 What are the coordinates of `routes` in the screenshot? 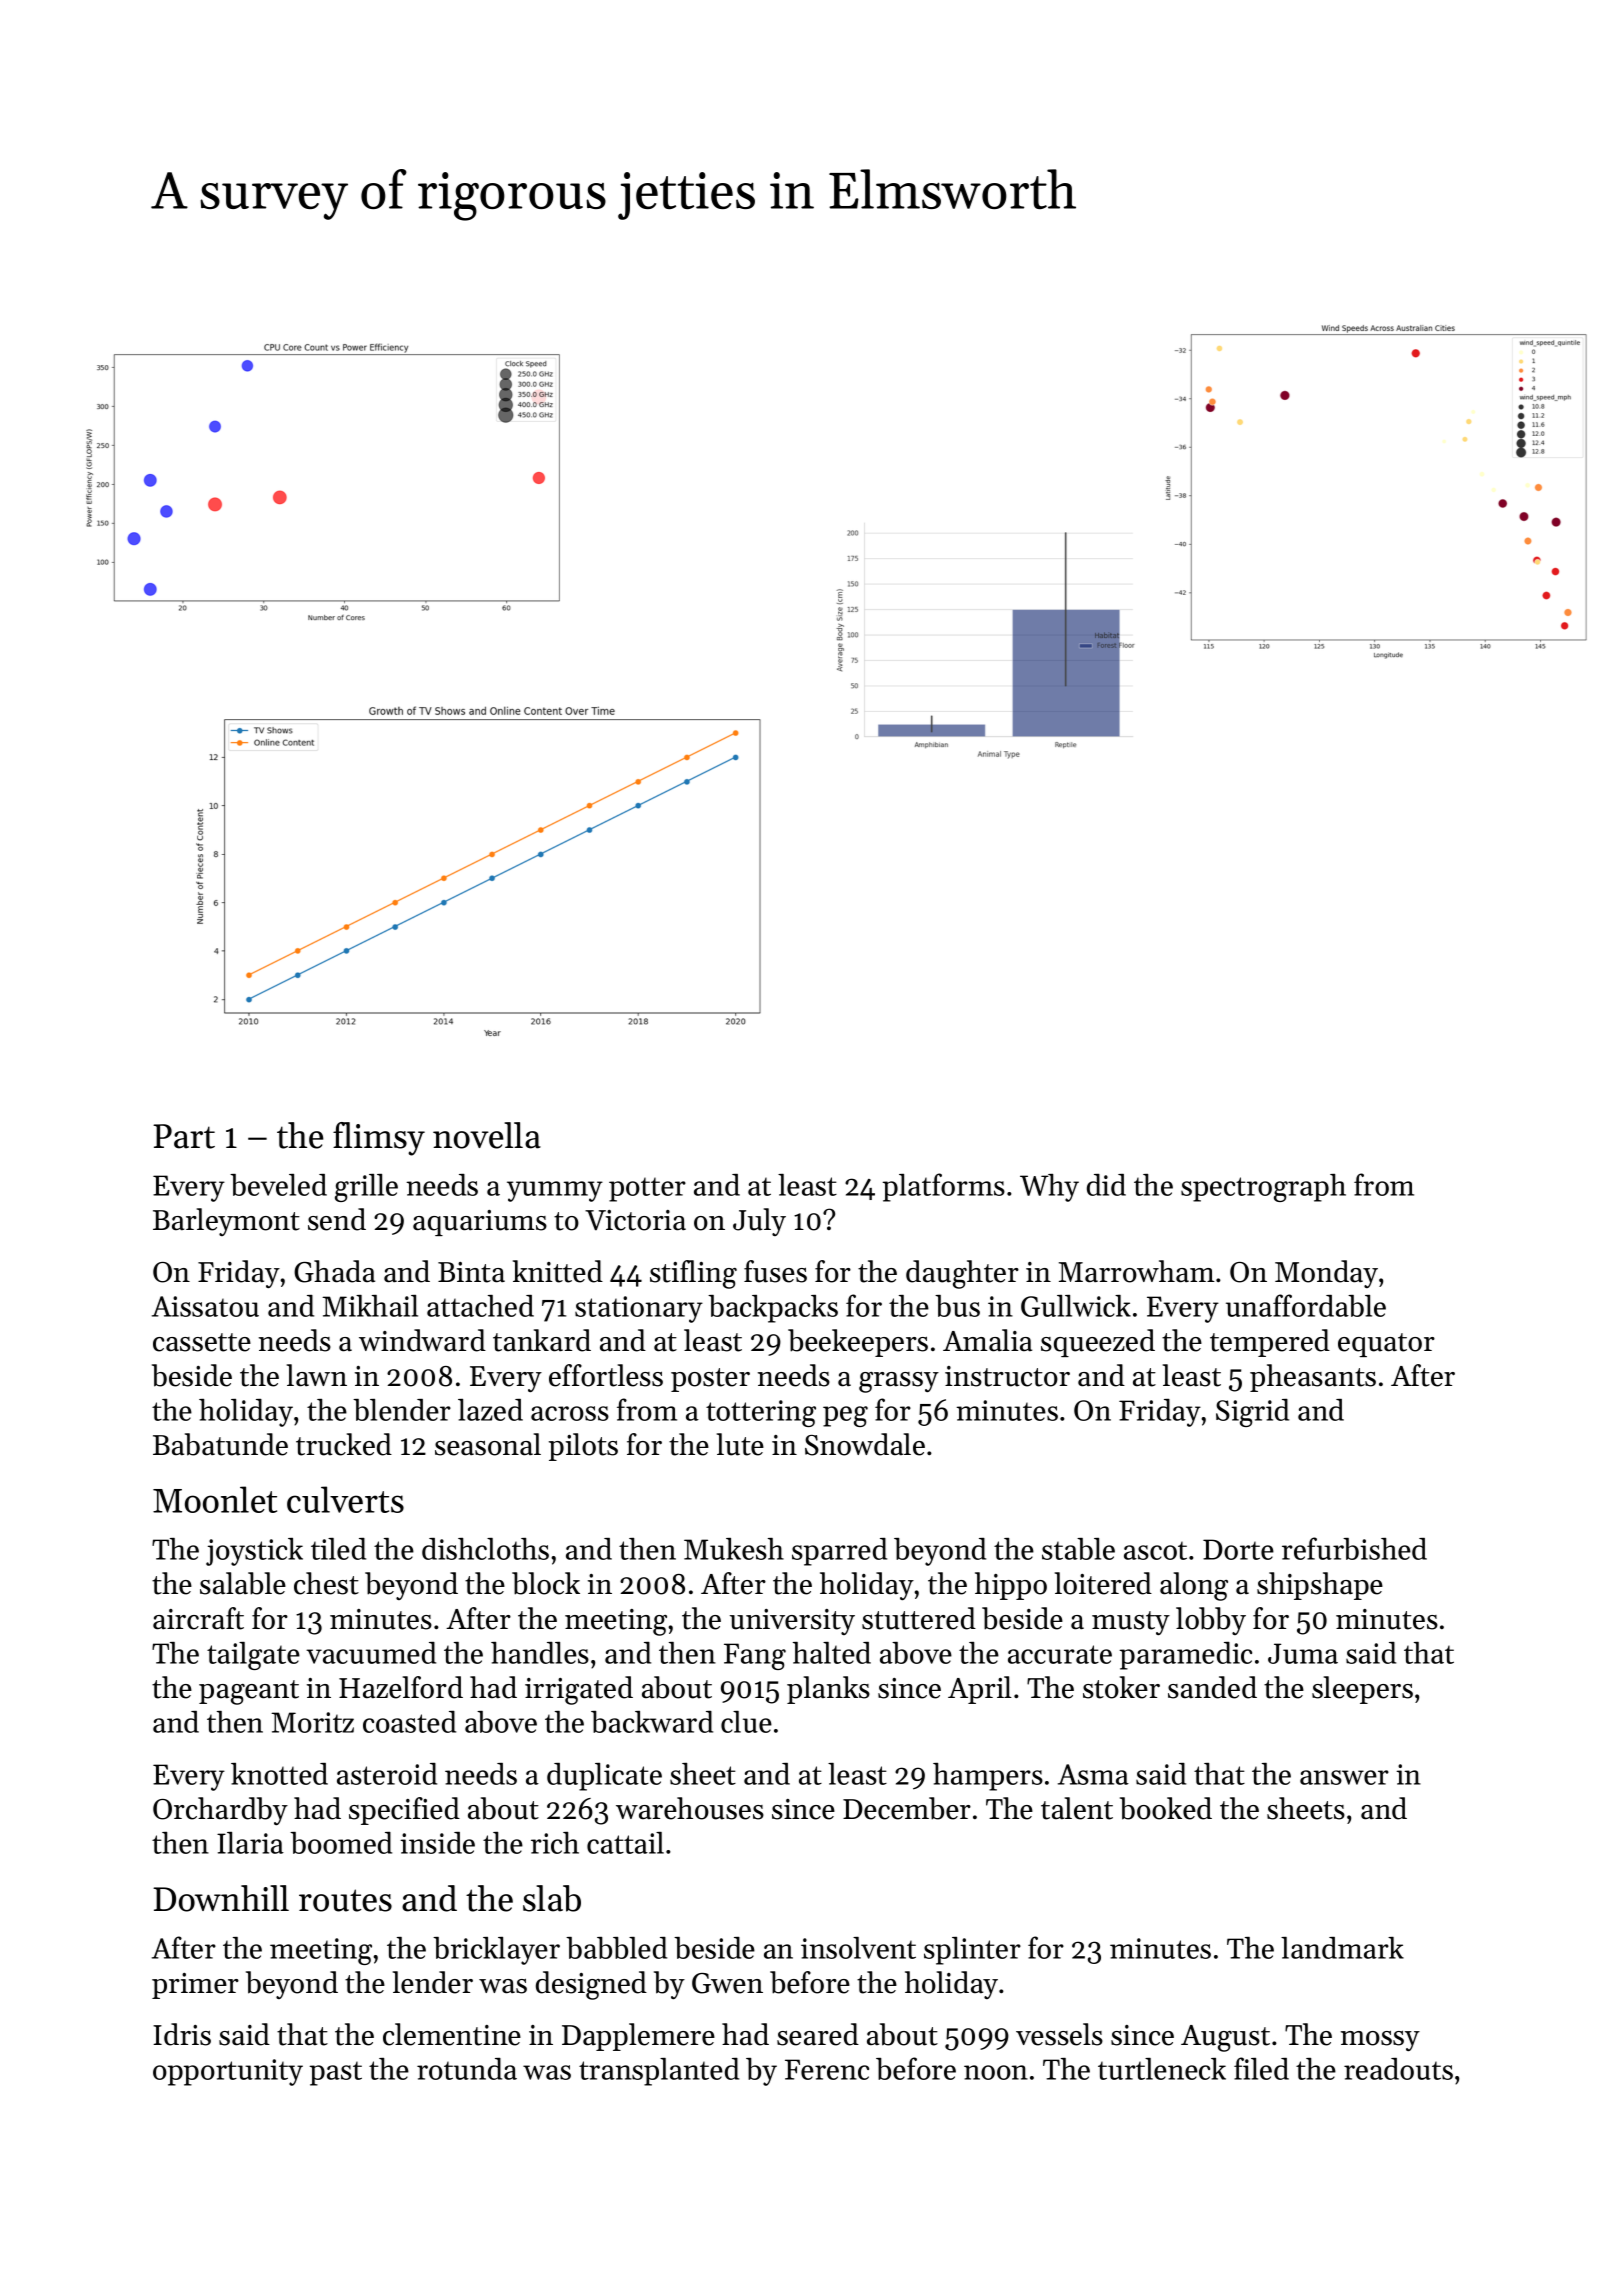 It's located at (345, 1900).
